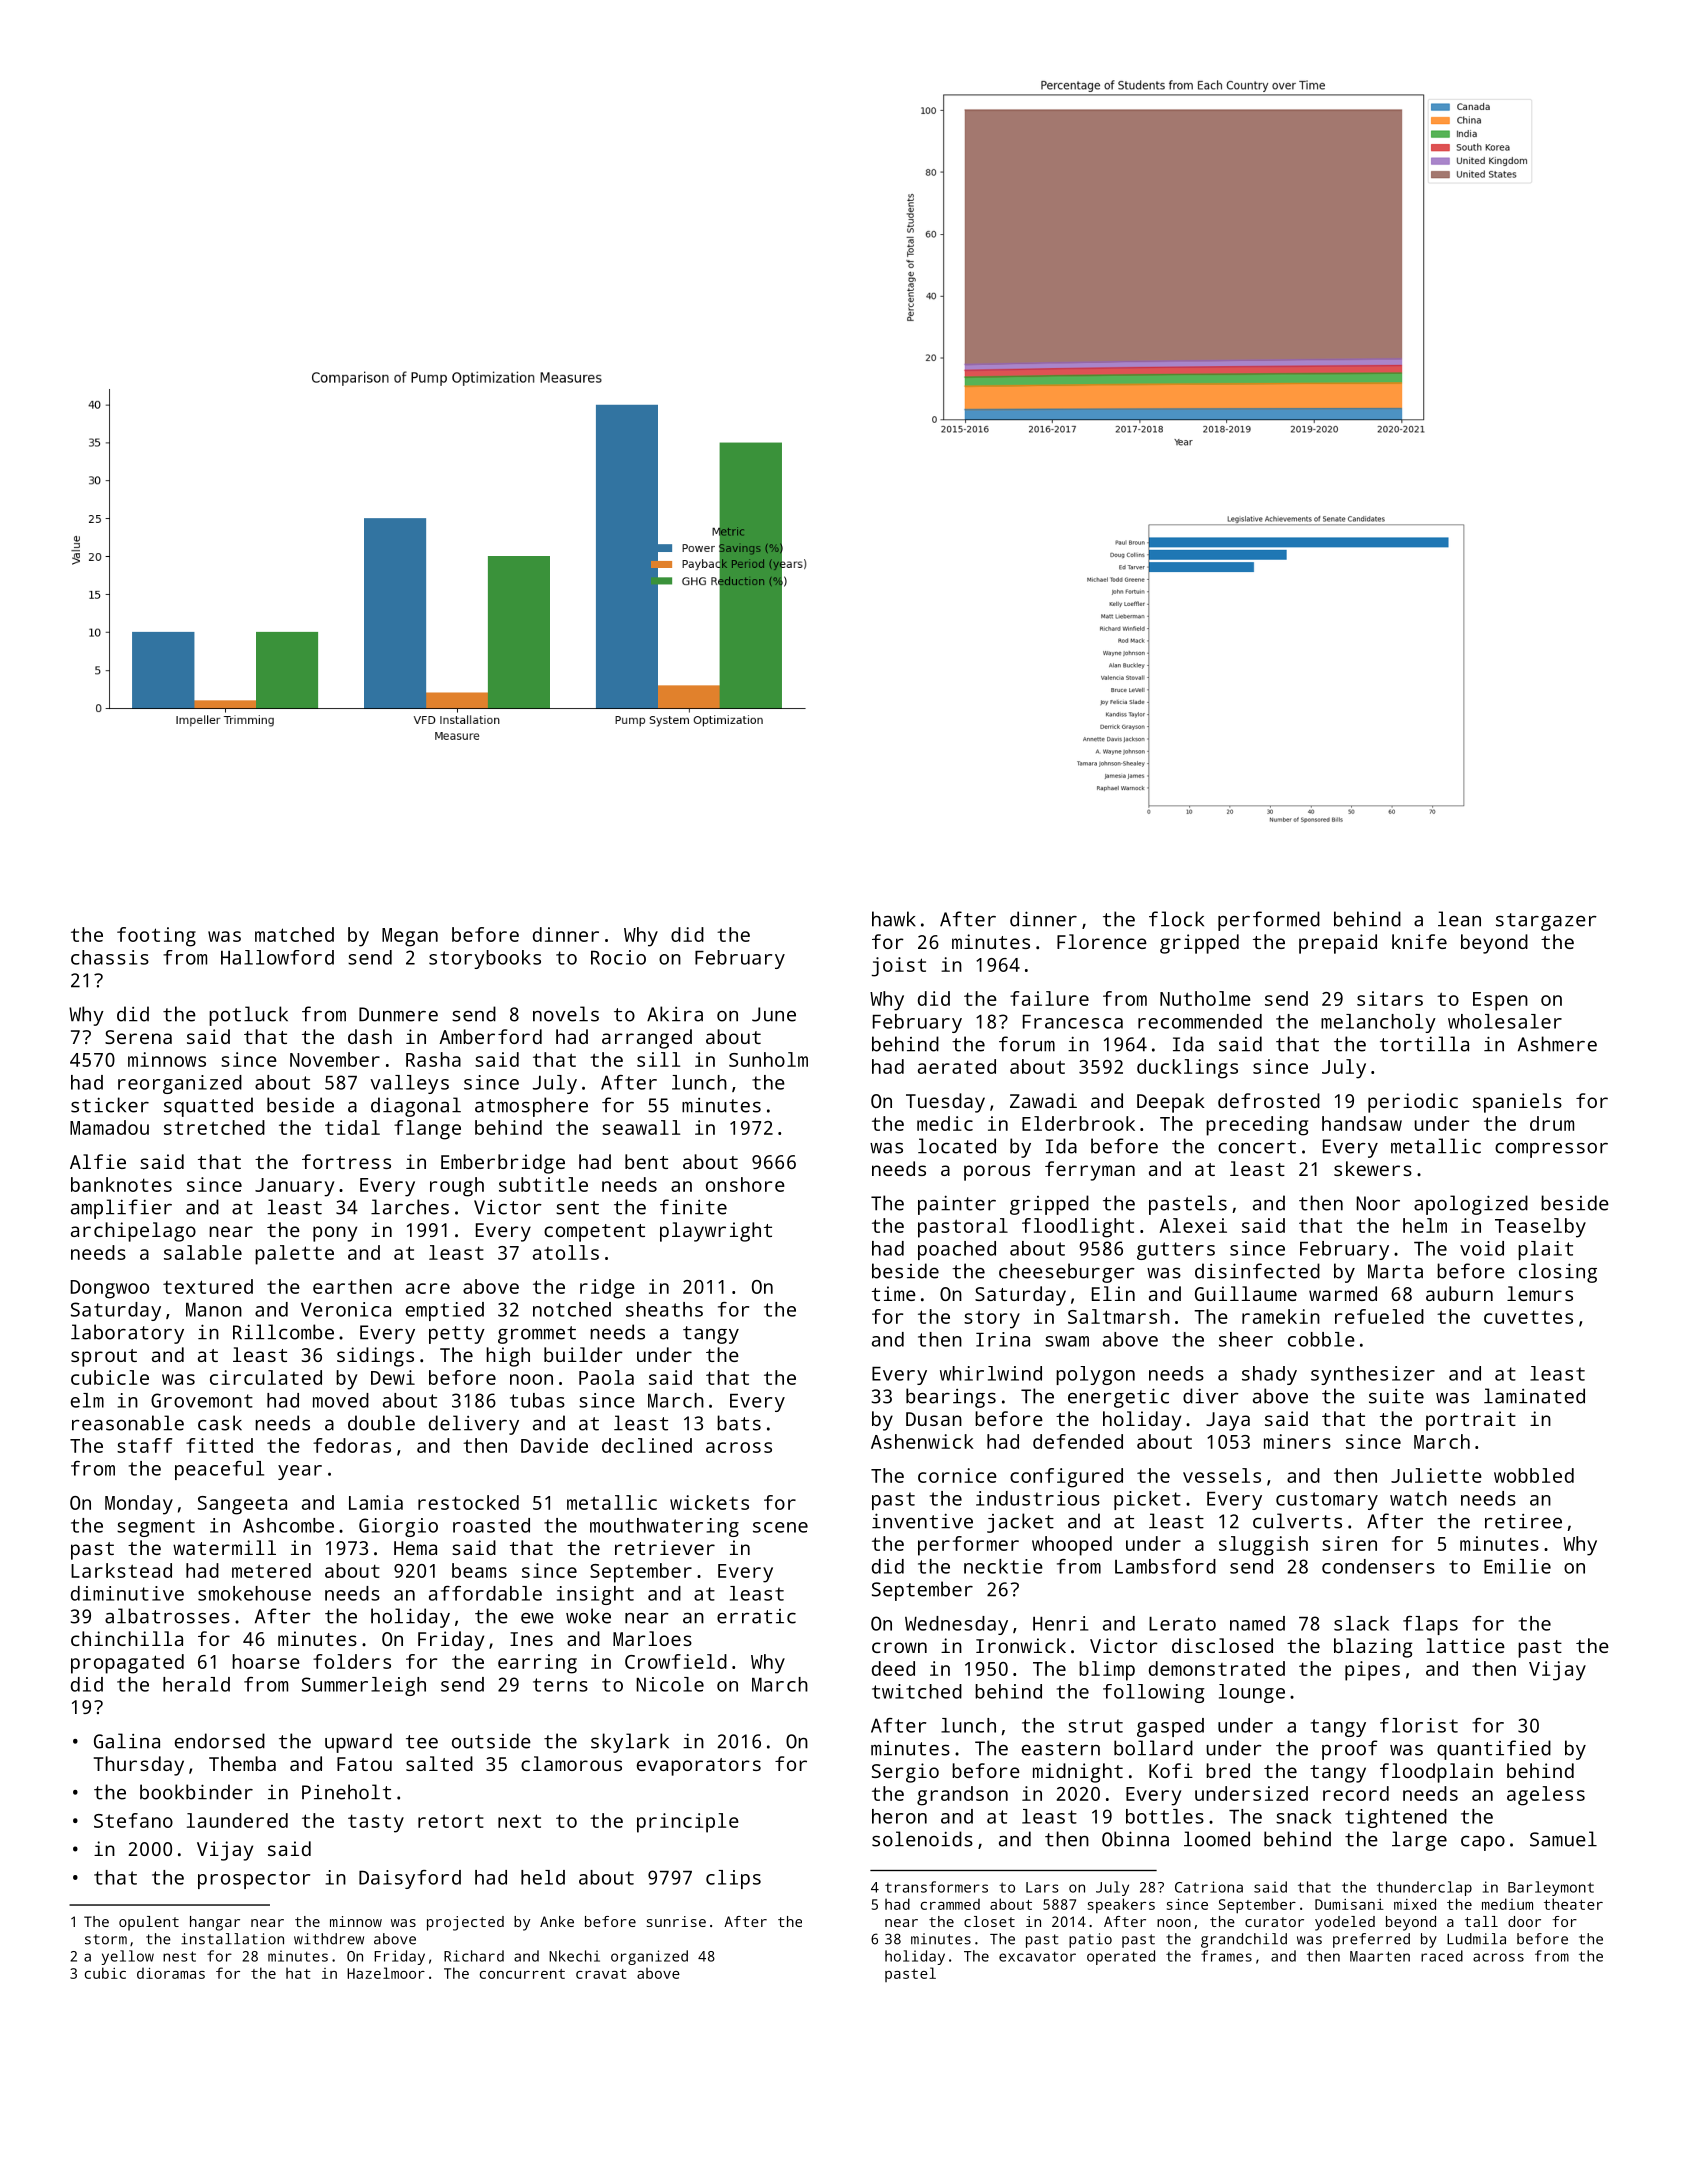 Image resolution: width=1683 pixels, height=2178 pixels. I want to click on Hazelmoor, so click(386, 1973).
